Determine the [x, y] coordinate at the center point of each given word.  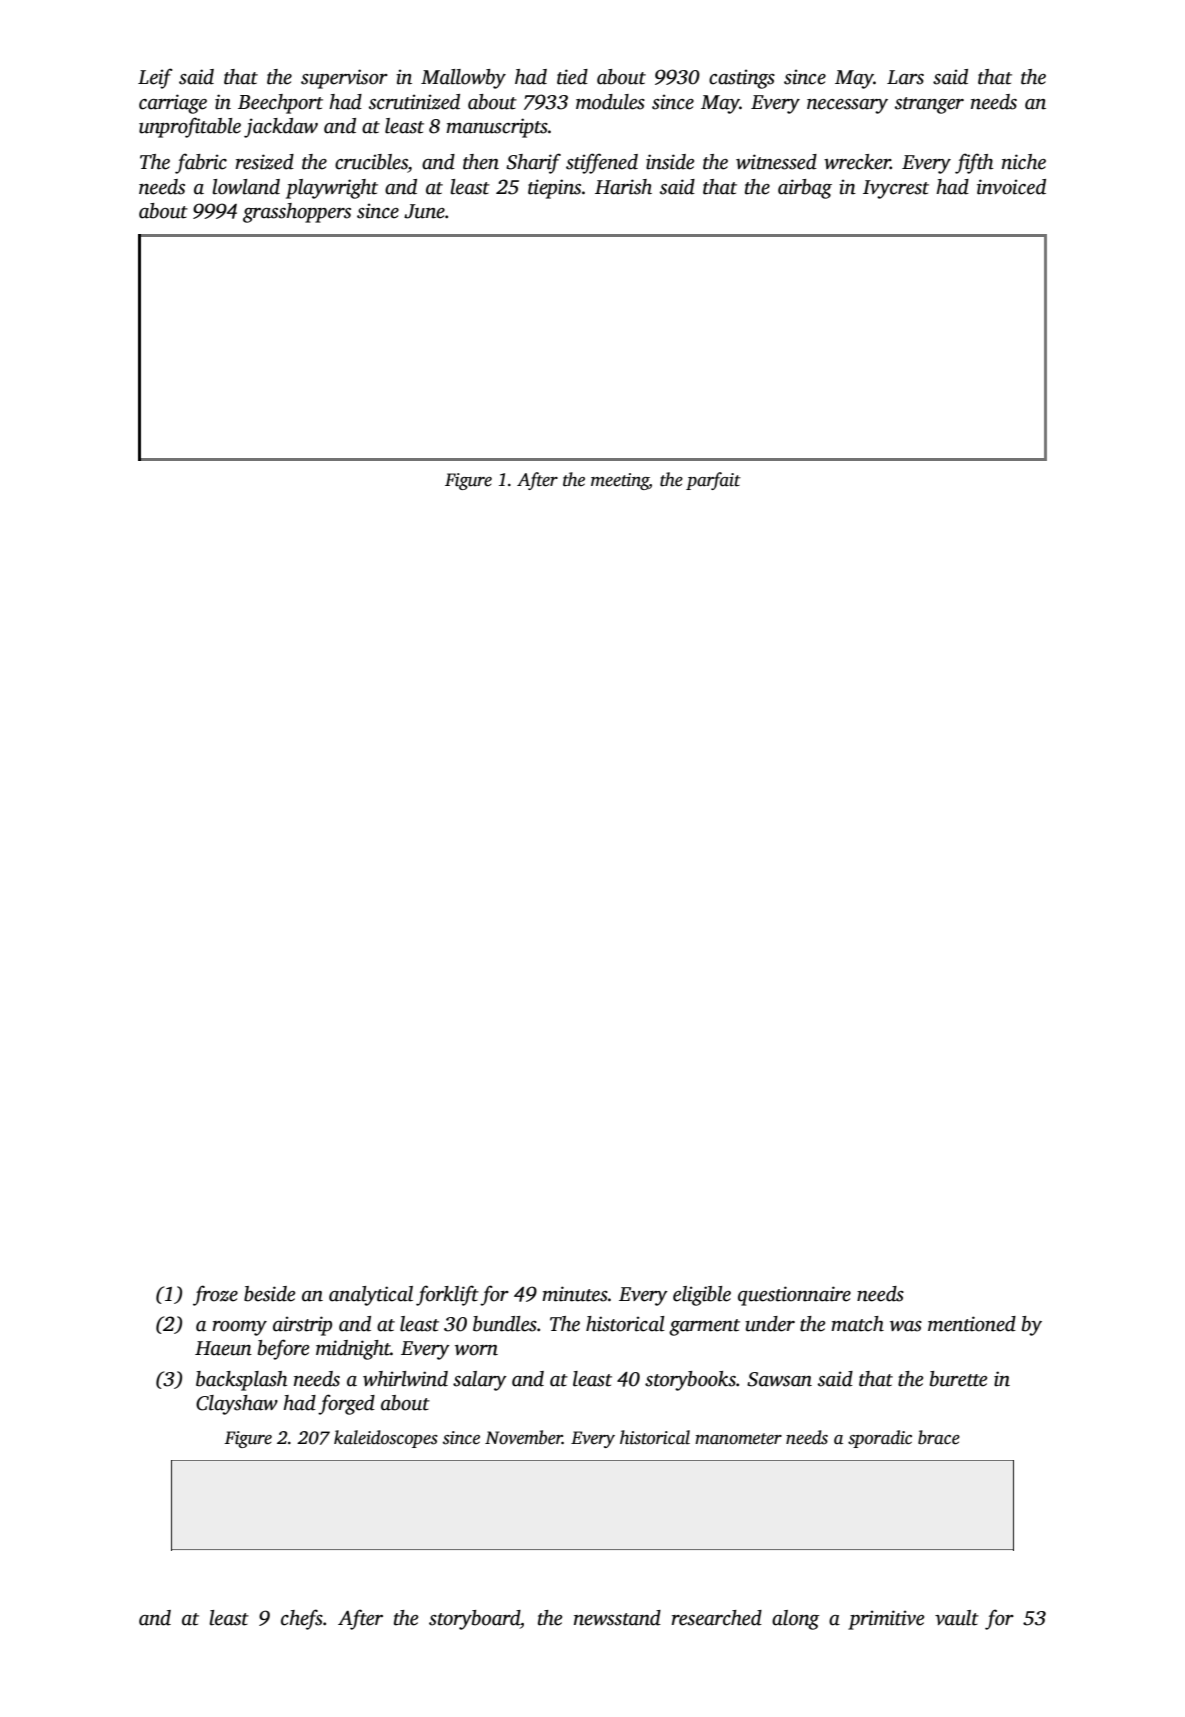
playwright [332, 189]
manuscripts [497, 128]
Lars [905, 77]
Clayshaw [237, 1405]
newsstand [617, 1618]
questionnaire [794, 1296]
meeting [620, 481]
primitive [886, 1620]
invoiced [1011, 187]
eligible [702, 1296]
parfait [713, 481]
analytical [371, 1296]
